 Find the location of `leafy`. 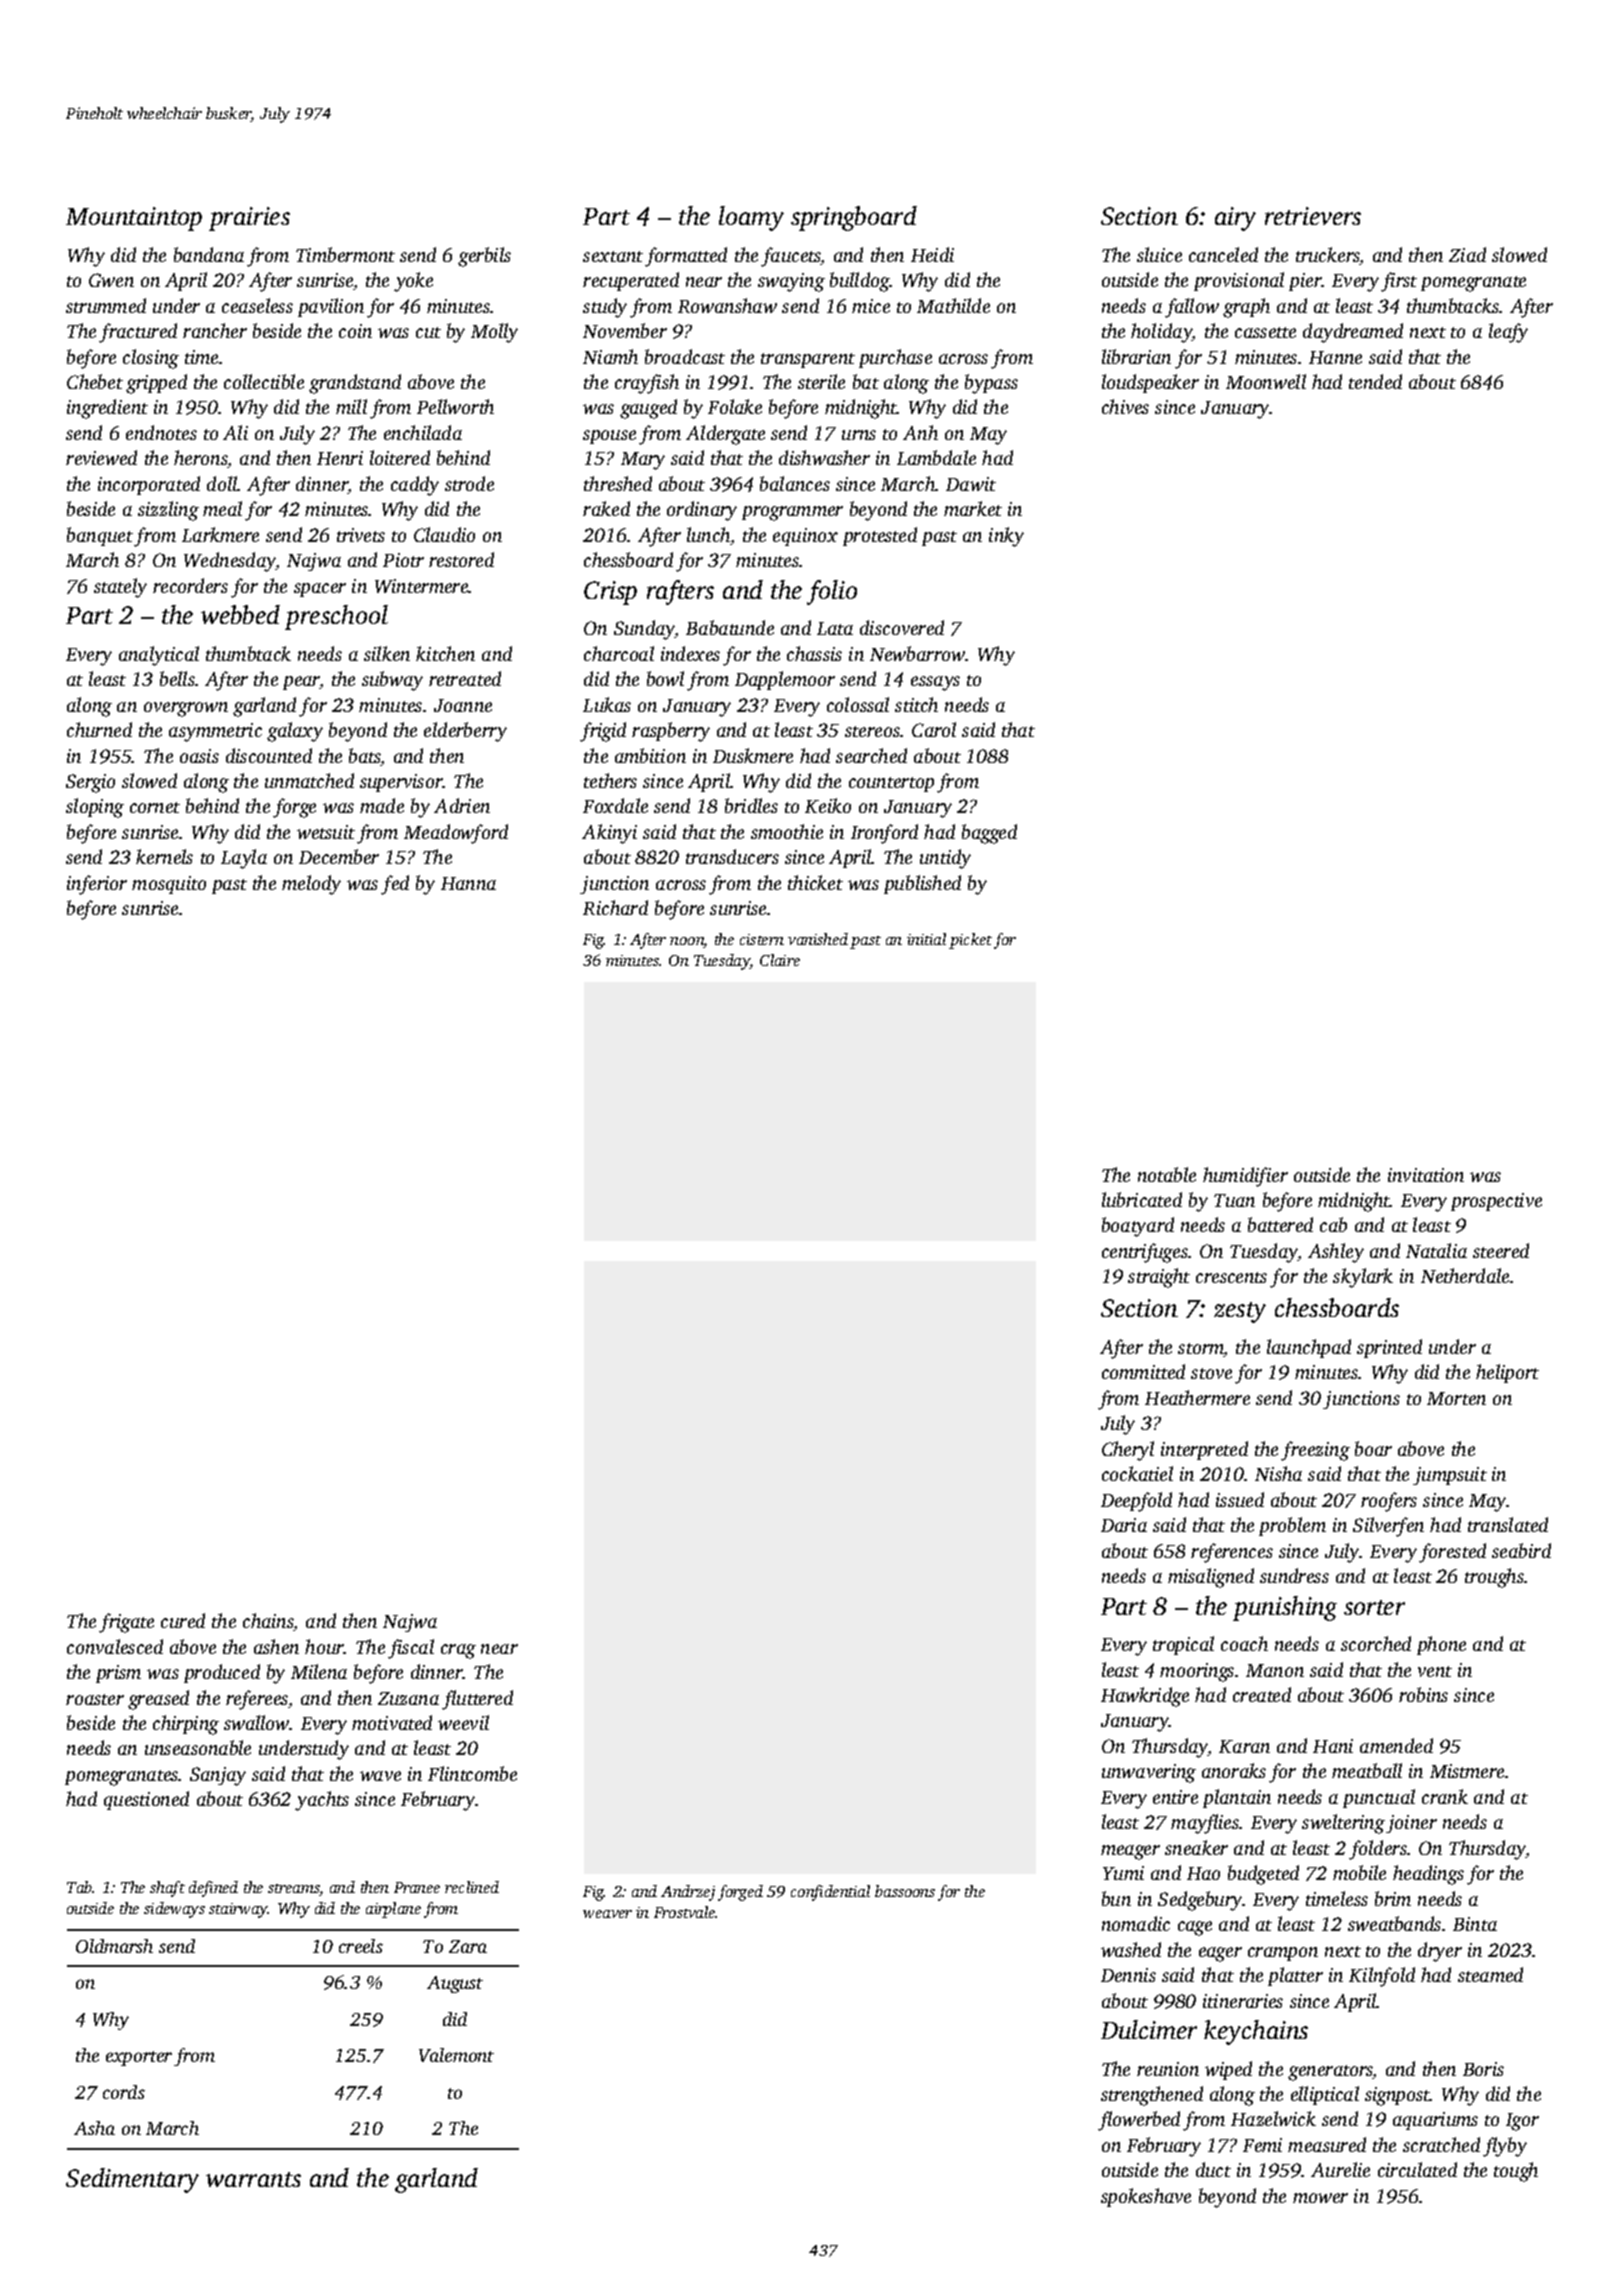

leafy is located at coordinates (1508, 333).
